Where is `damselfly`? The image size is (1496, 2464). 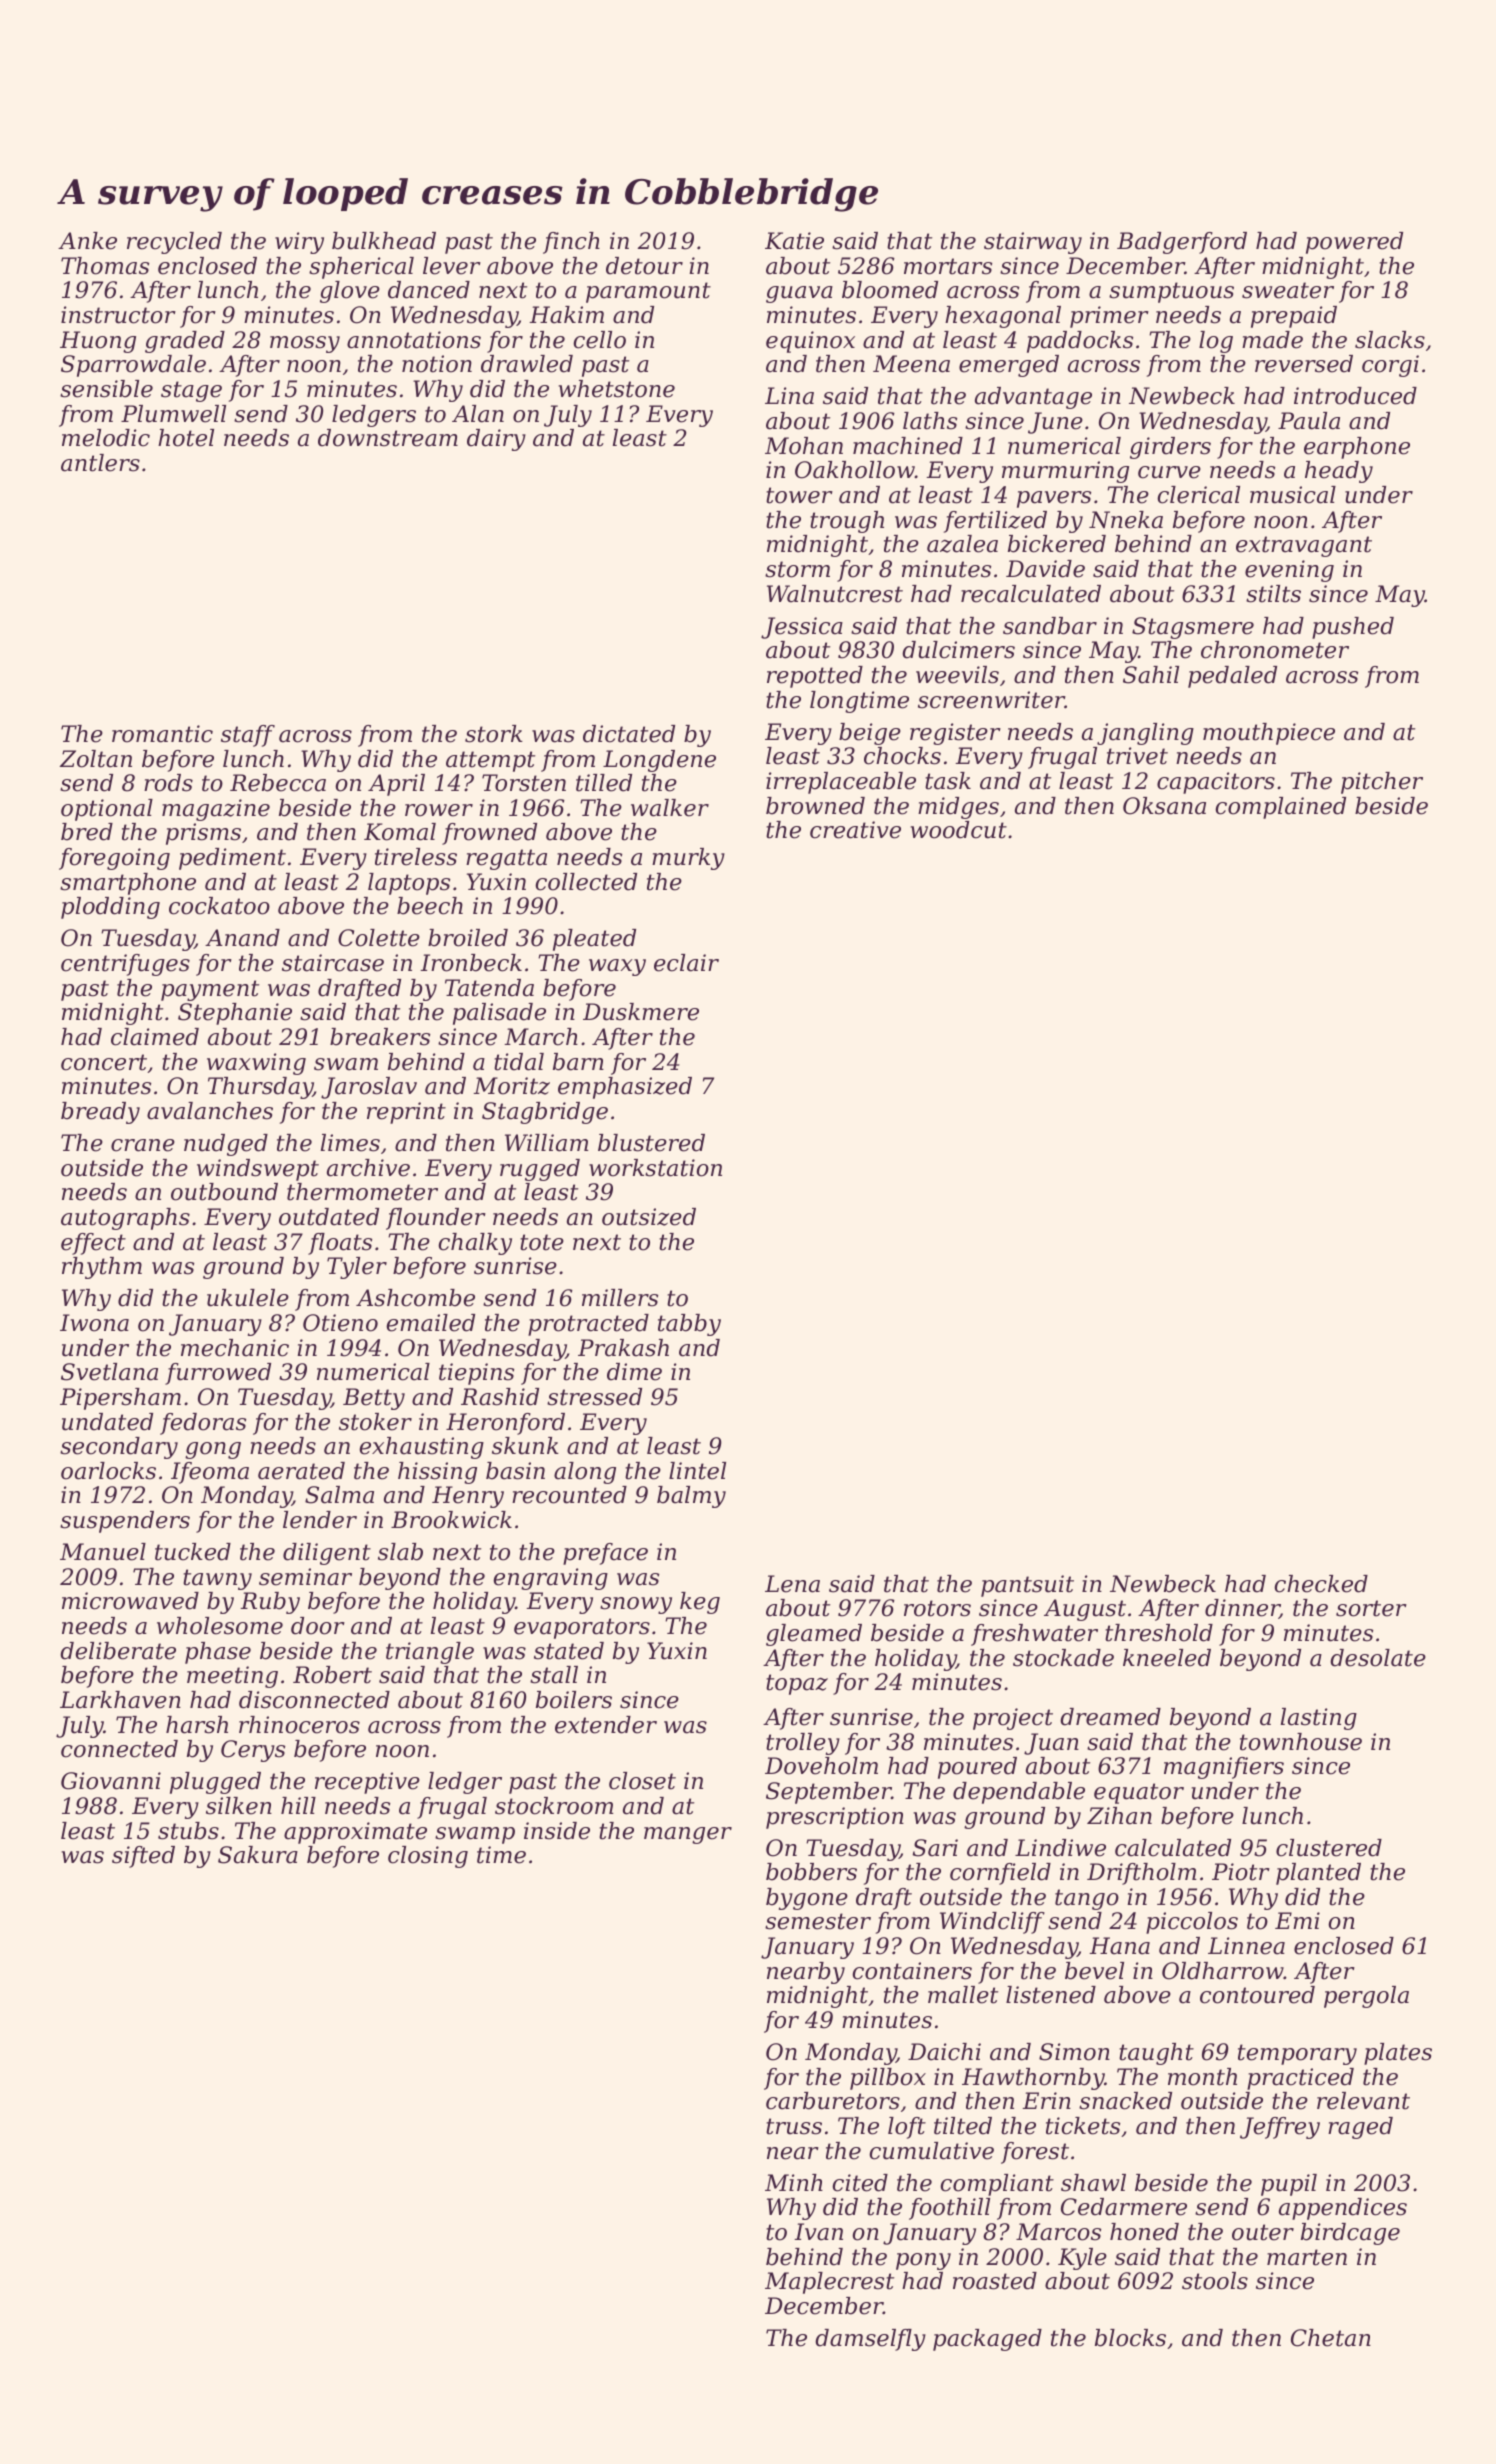 damselfly is located at coordinates (870, 2340).
